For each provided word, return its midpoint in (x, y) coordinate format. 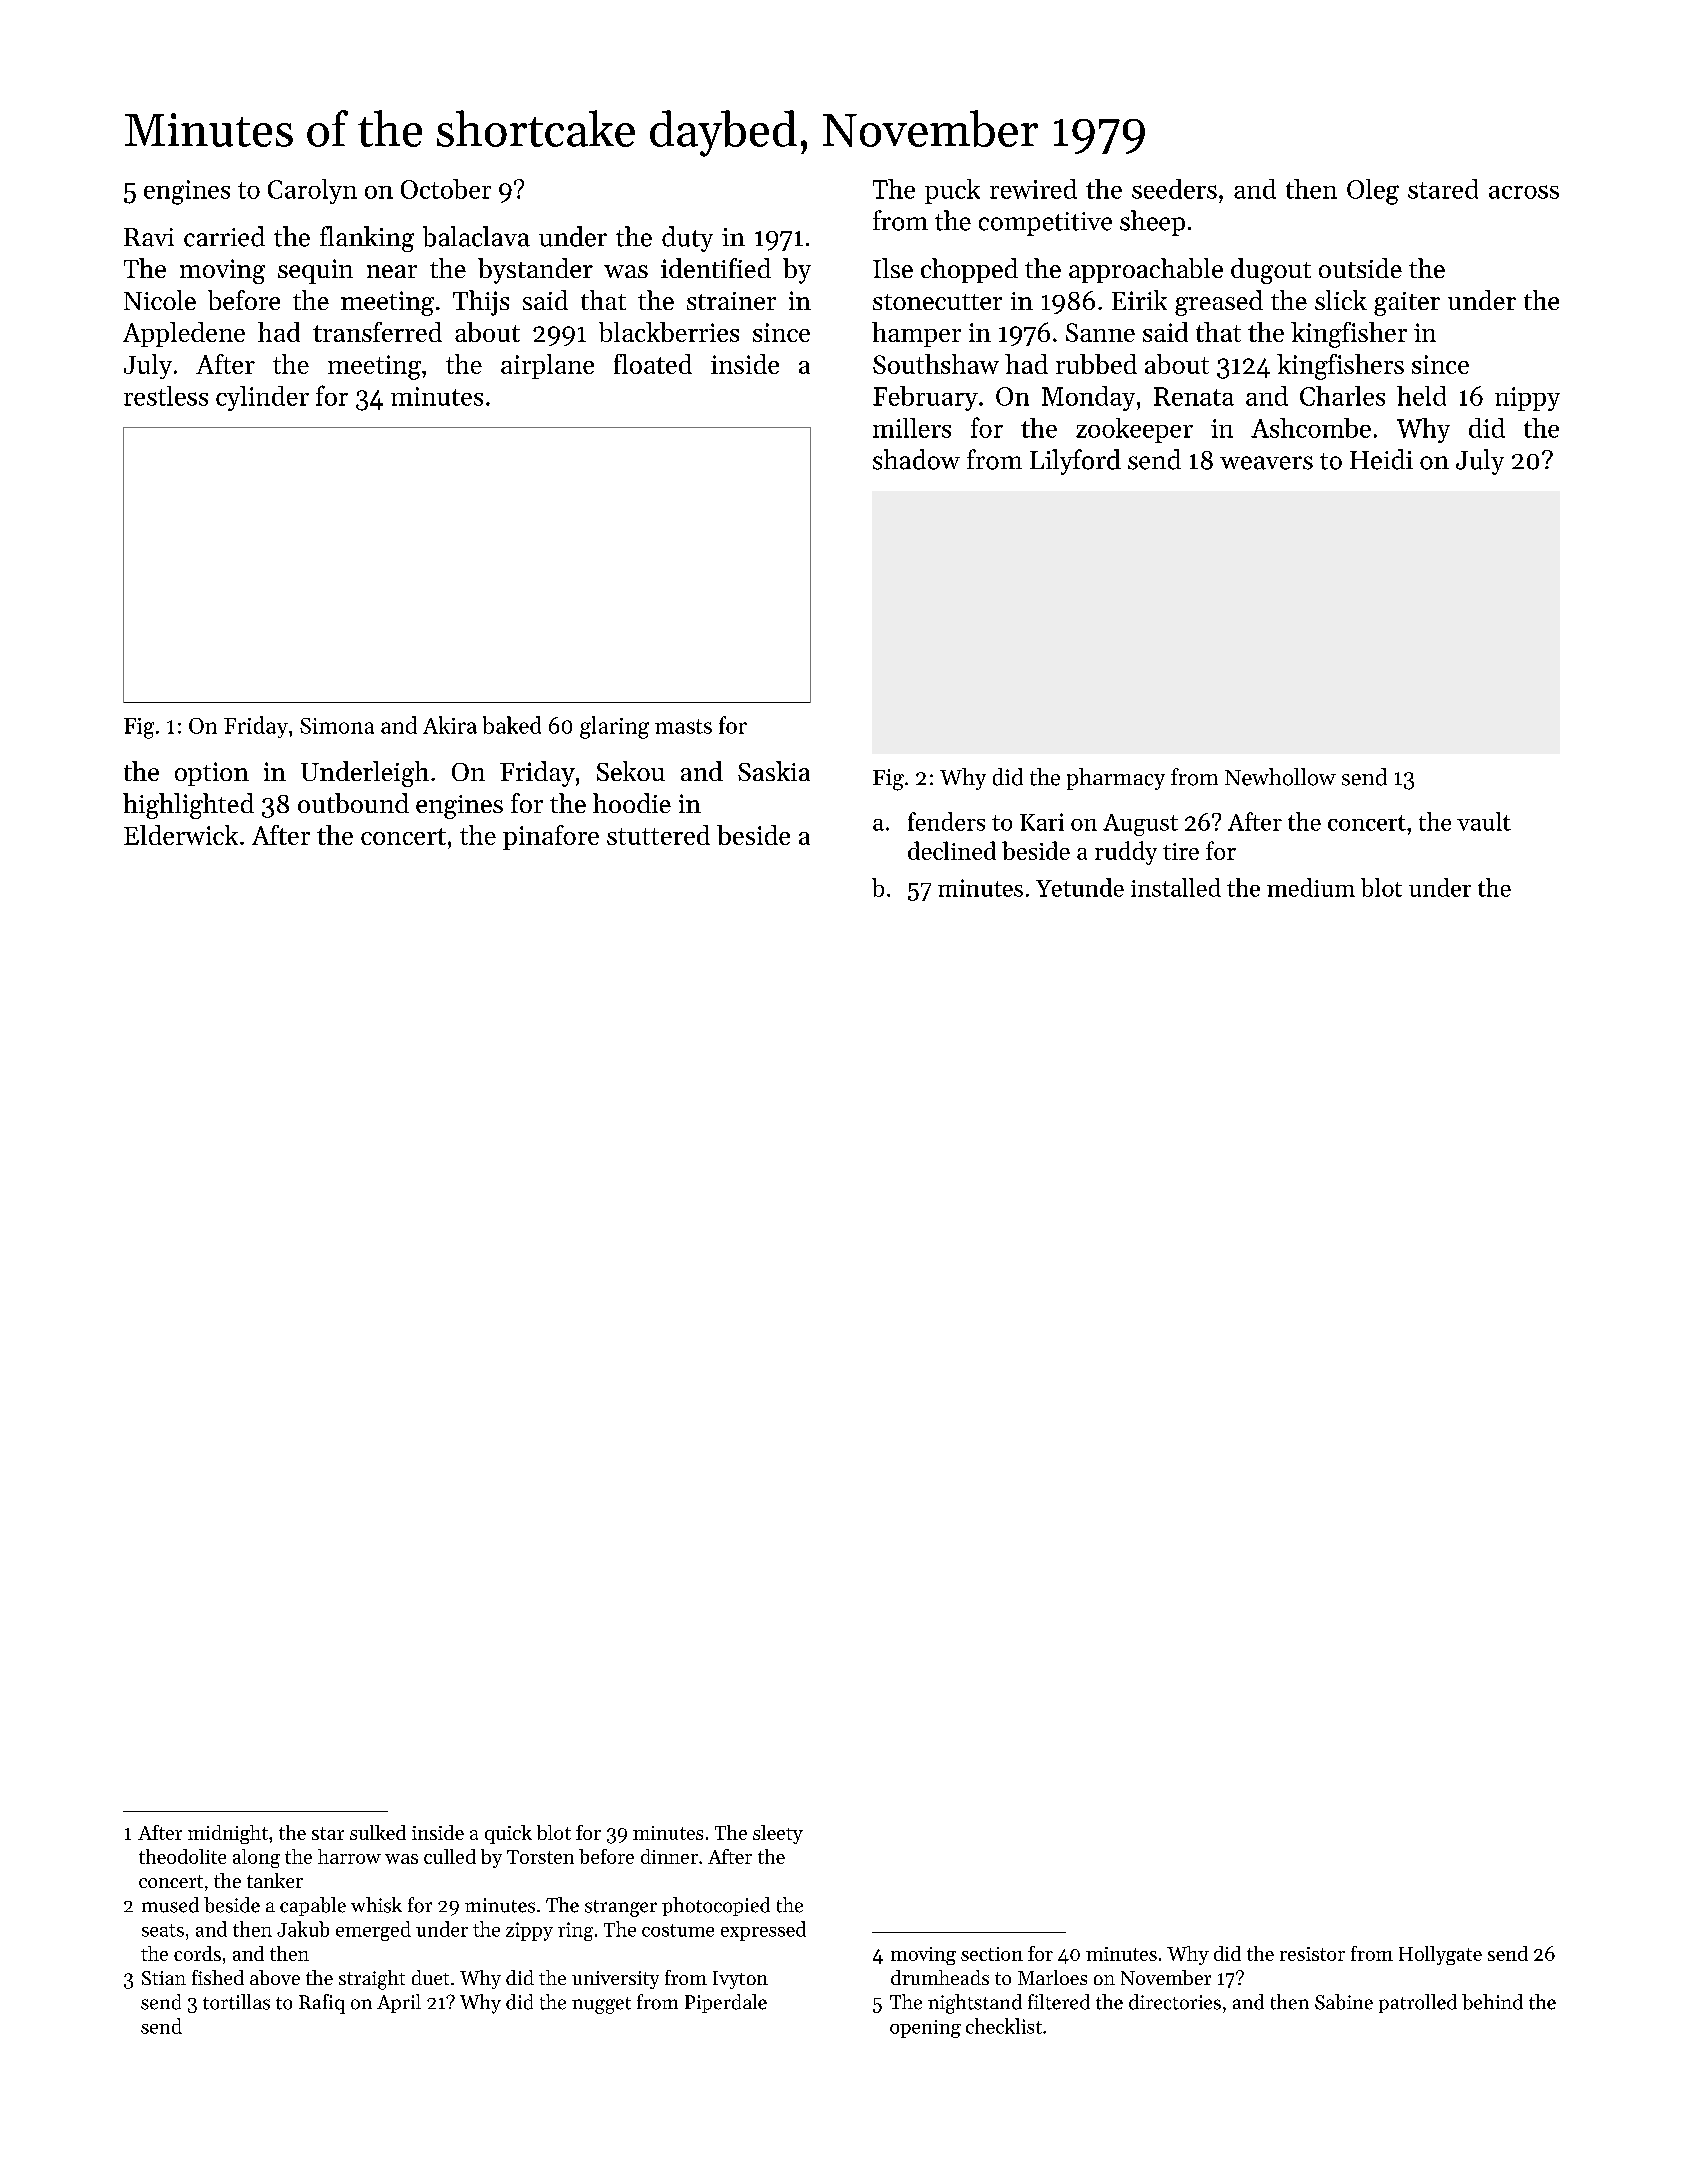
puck (952, 191)
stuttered (658, 835)
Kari (1042, 822)
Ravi (149, 237)
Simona (337, 726)
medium (1311, 887)
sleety (778, 1834)
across (1524, 192)
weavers (1266, 463)
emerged (373, 1931)
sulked (378, 1832)
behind (1492, 2002)
